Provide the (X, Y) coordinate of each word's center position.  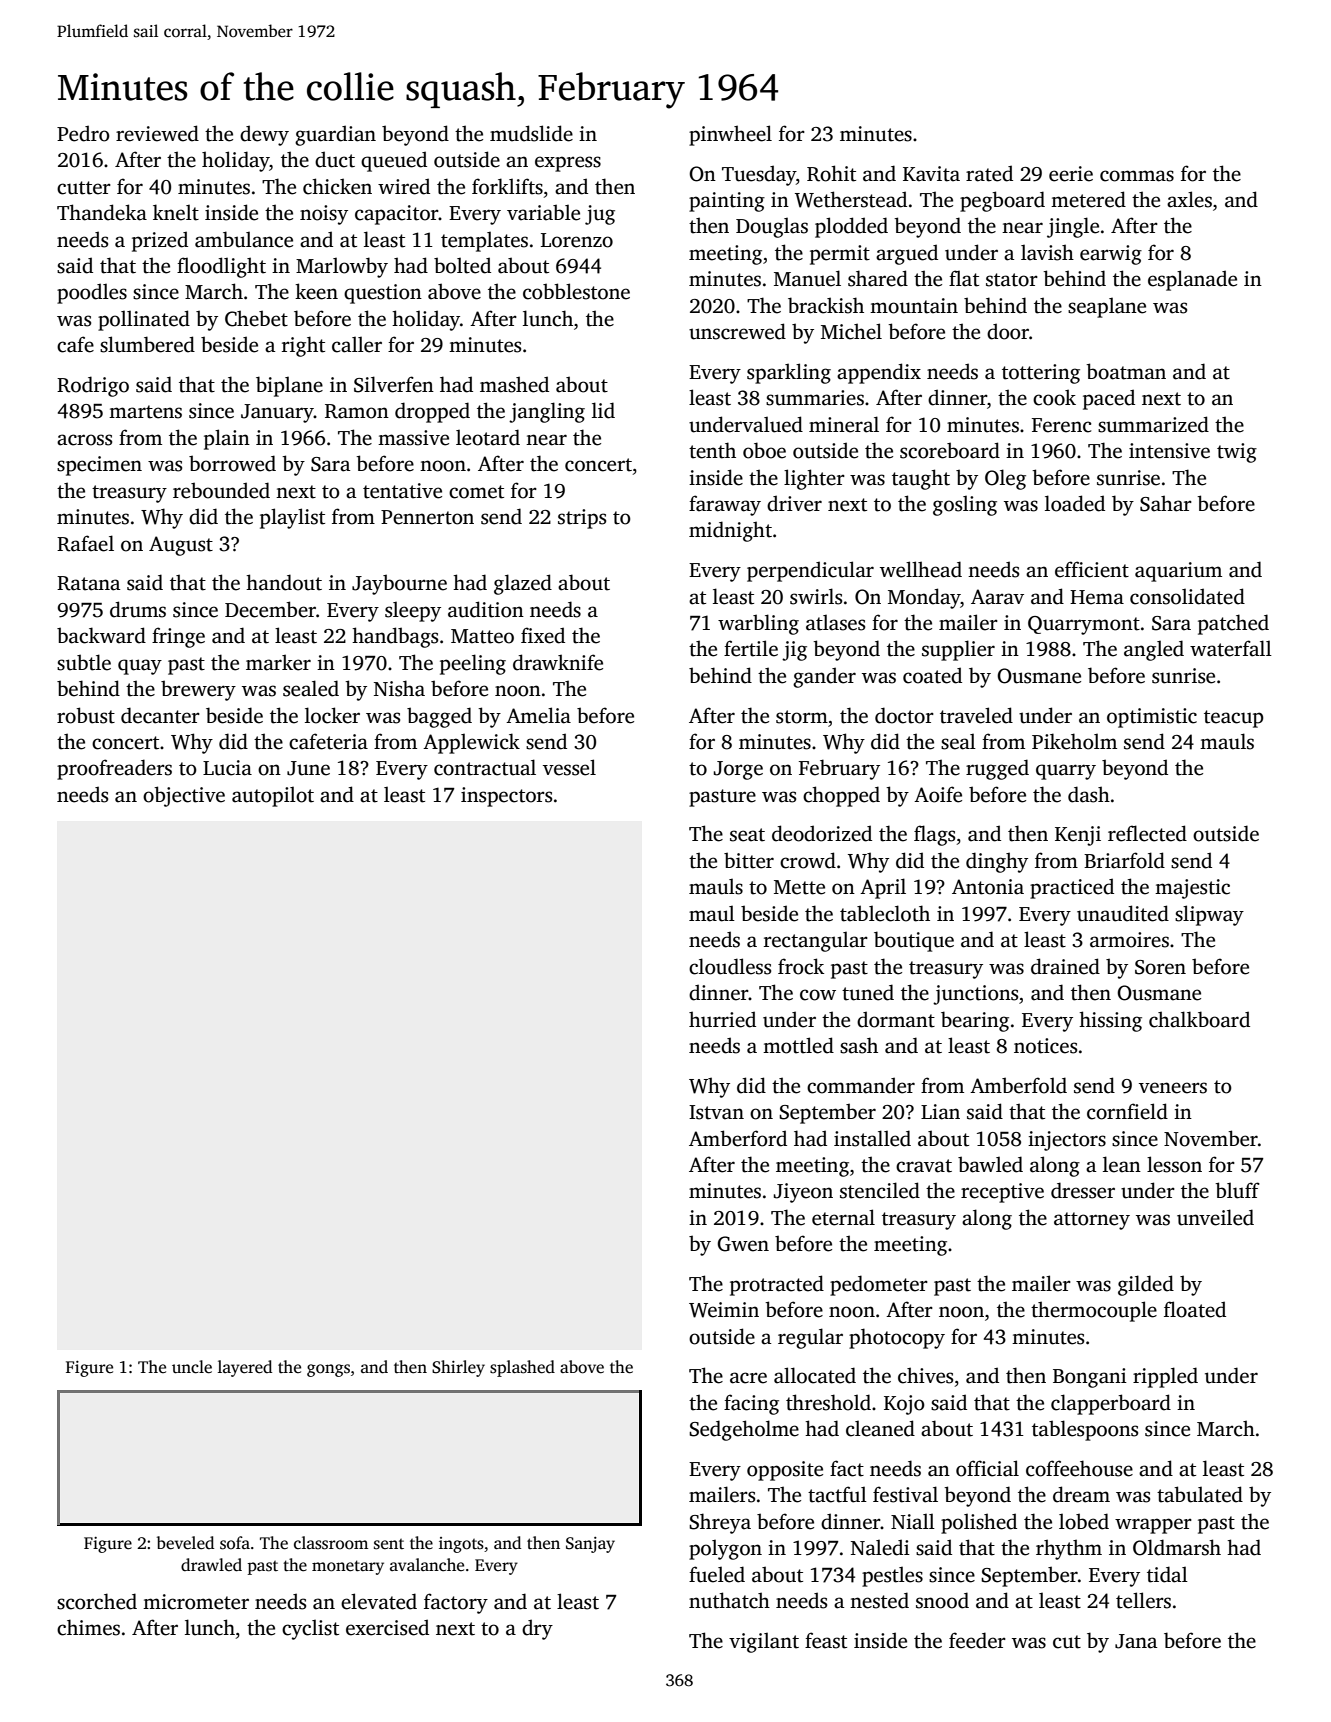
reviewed (157, 133)
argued (907, 254)
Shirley (458, 1368)
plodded (851, 227)
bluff (1237, 1190)
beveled (185, 1543)
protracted (777, 1285)
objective (184, 796)
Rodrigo (93, 386)
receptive (1002, 1193)
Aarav (997, 597)
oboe (764, 450)
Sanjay (590, 1545)
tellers (1143, 1600)
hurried (722, 1019)
